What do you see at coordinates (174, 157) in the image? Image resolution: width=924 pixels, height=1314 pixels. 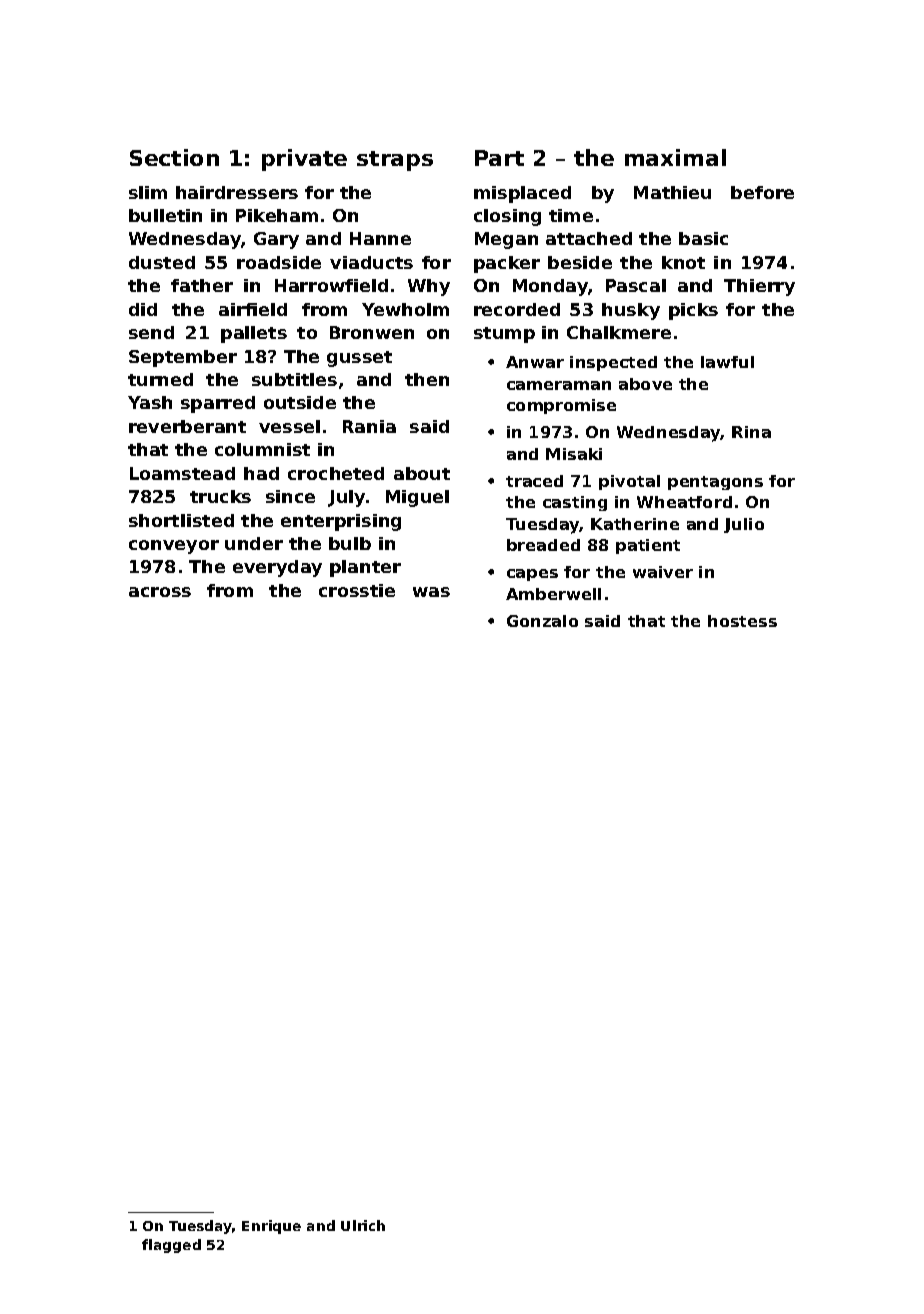 I see `Section` at bounding box center [174, 157].
